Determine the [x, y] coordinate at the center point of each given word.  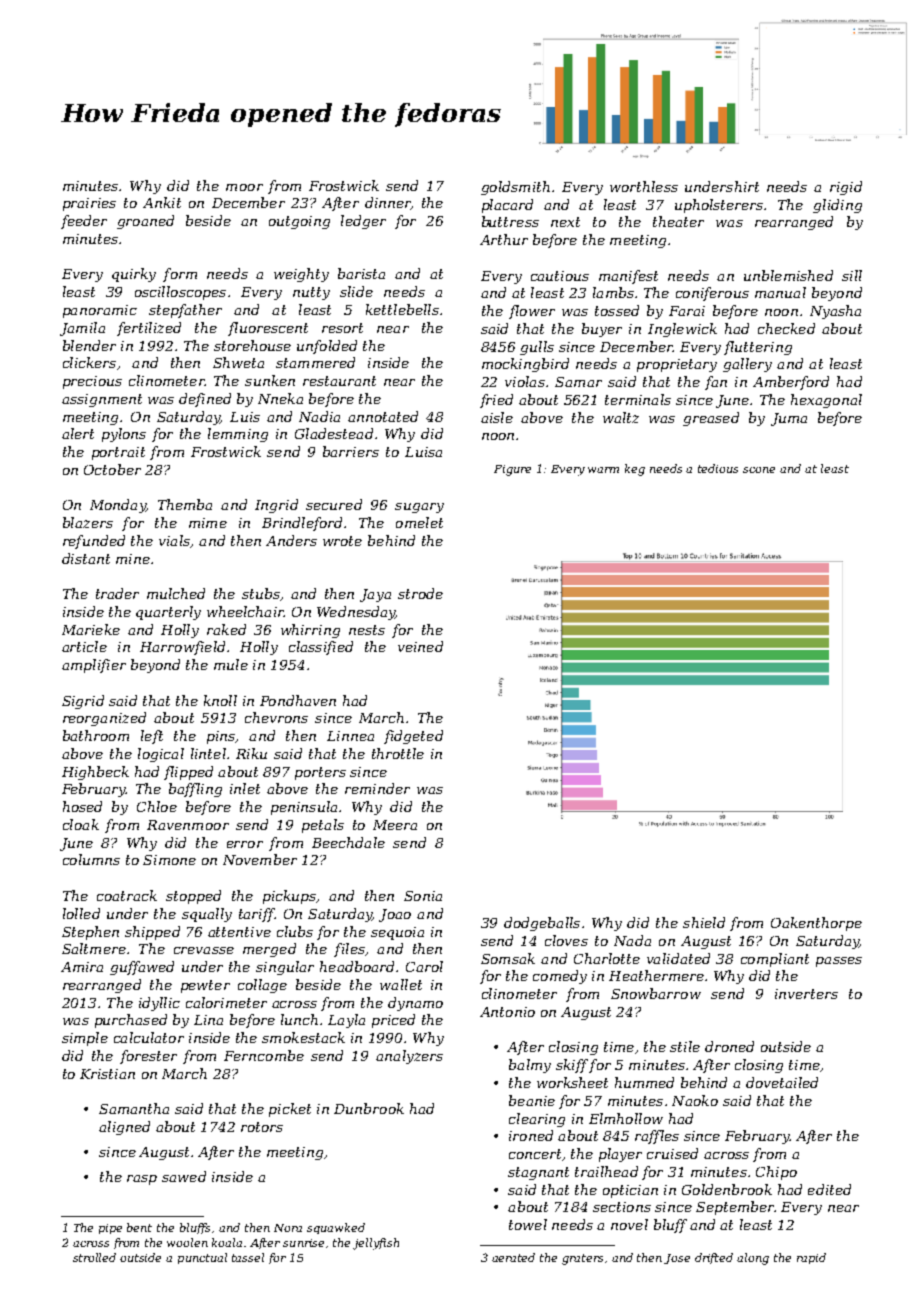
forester [148, 1057]
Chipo [776, 1173]
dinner [388, 203]
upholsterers [719, 206]
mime [208, 523]
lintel [208, 753]
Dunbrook [369, 1108]
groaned [145, 222]
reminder [377, 788]
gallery [747, 365]
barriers [351, 451]
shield [704, 922]
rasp [142, 1180]
